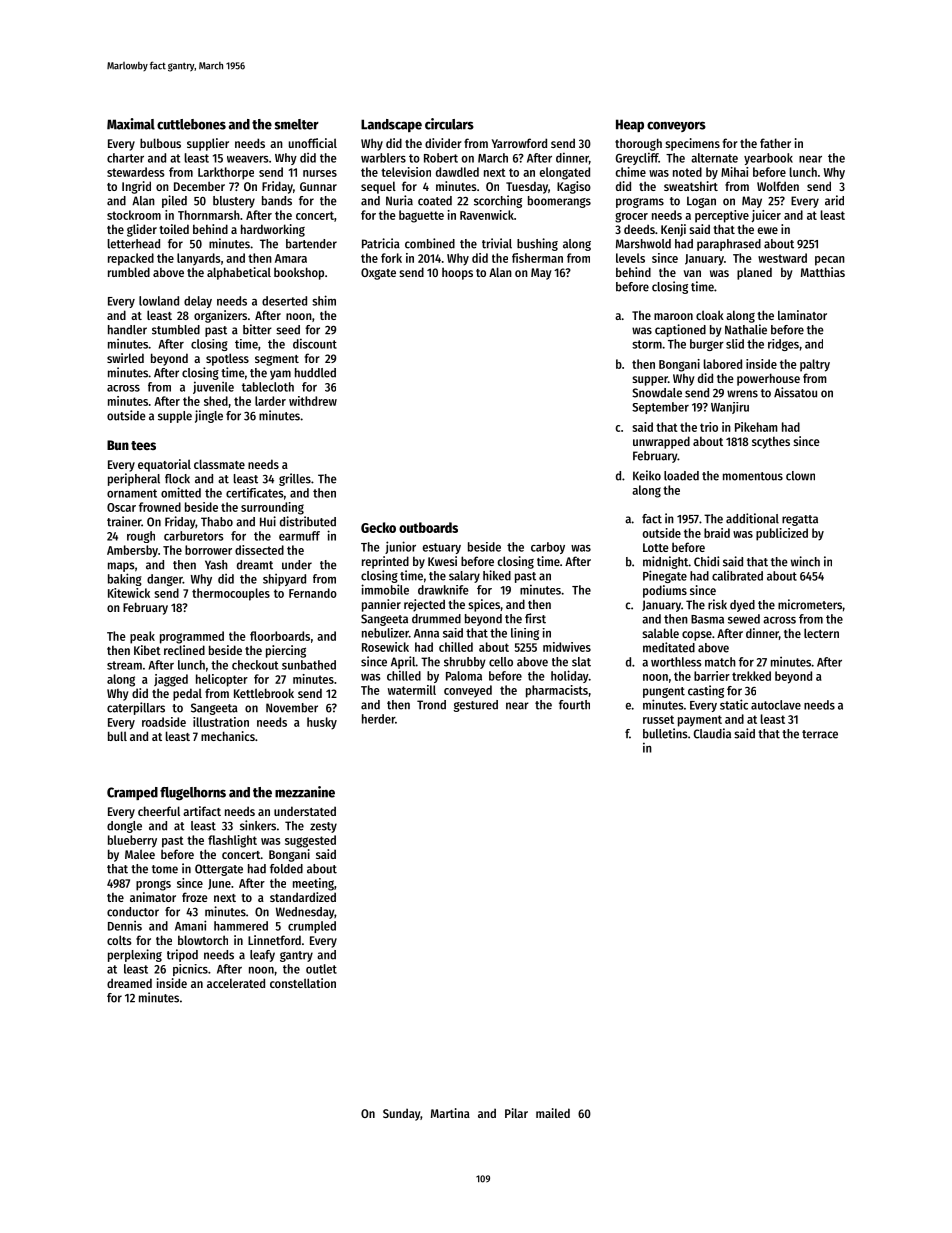 This screenshot has height=1233, width=952. What do you see at coordinates (381, 243) in the screenshot?
I see `Patricia` at bounding box center [381, 243].
